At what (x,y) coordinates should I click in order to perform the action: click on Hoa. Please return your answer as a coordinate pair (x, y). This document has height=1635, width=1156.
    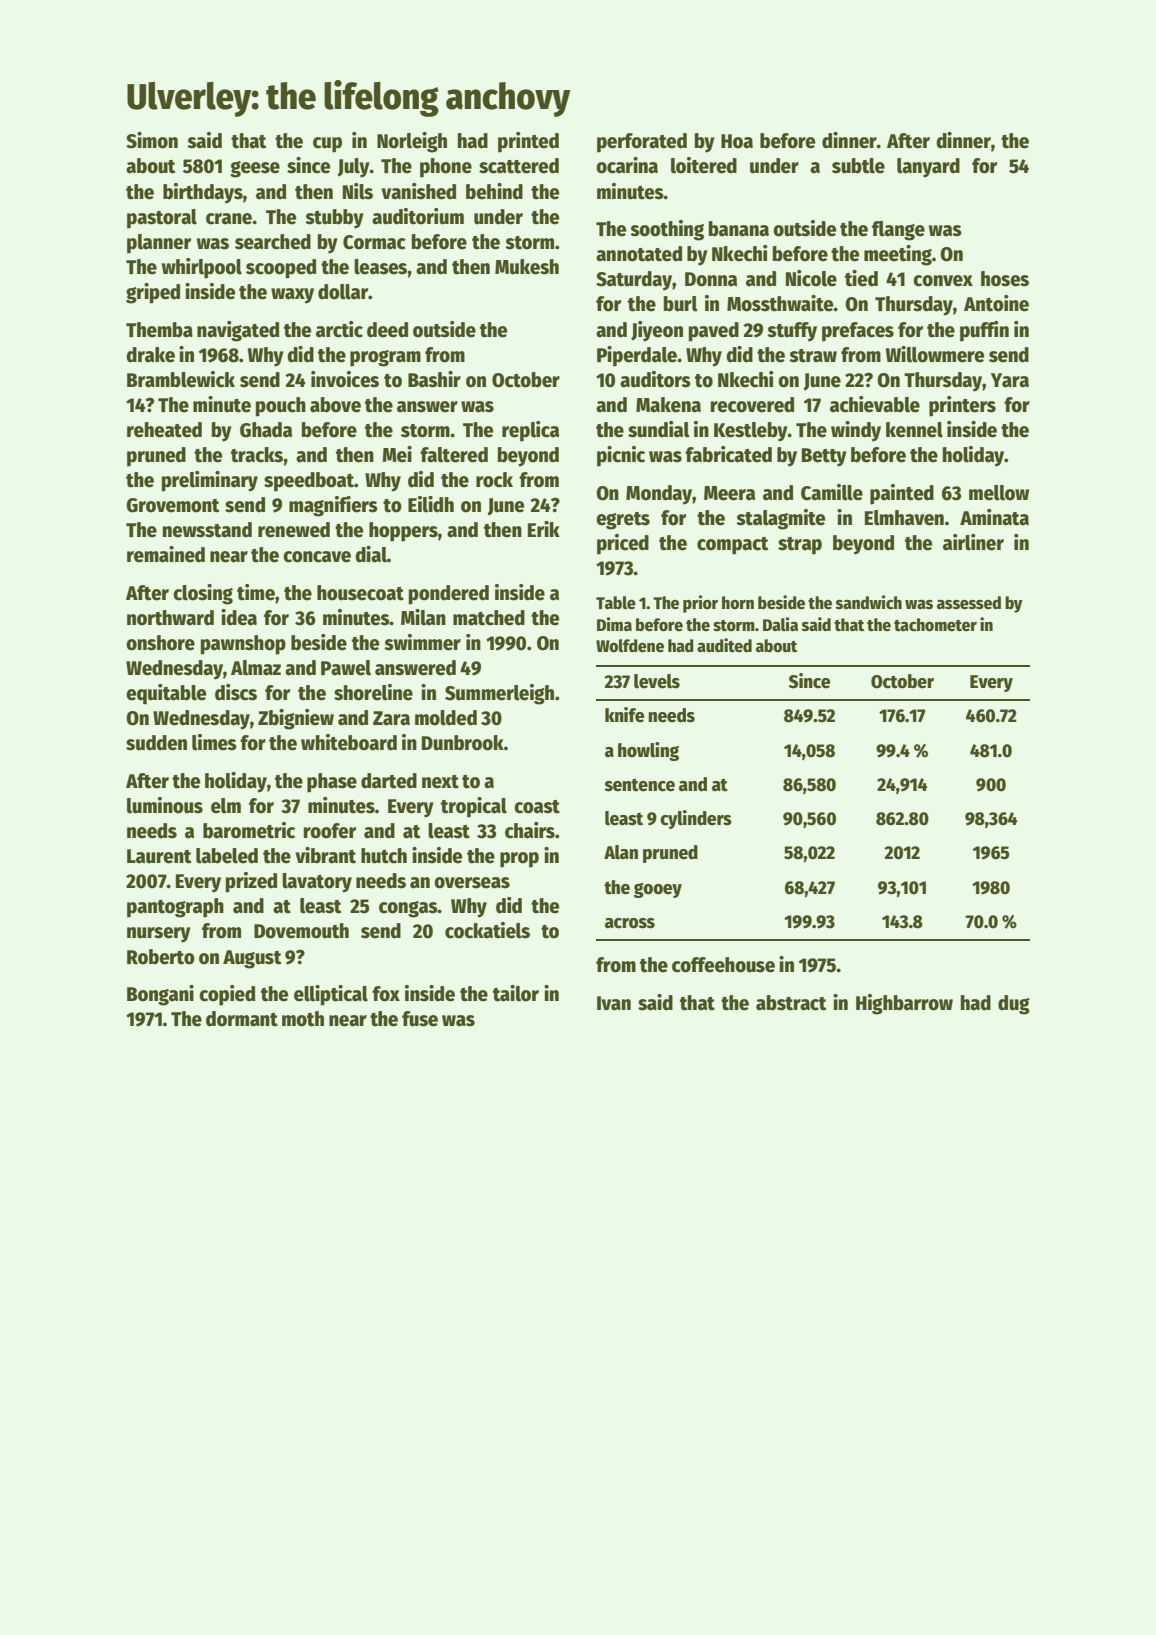
    Looking at the image, I should click on (737, 141).
